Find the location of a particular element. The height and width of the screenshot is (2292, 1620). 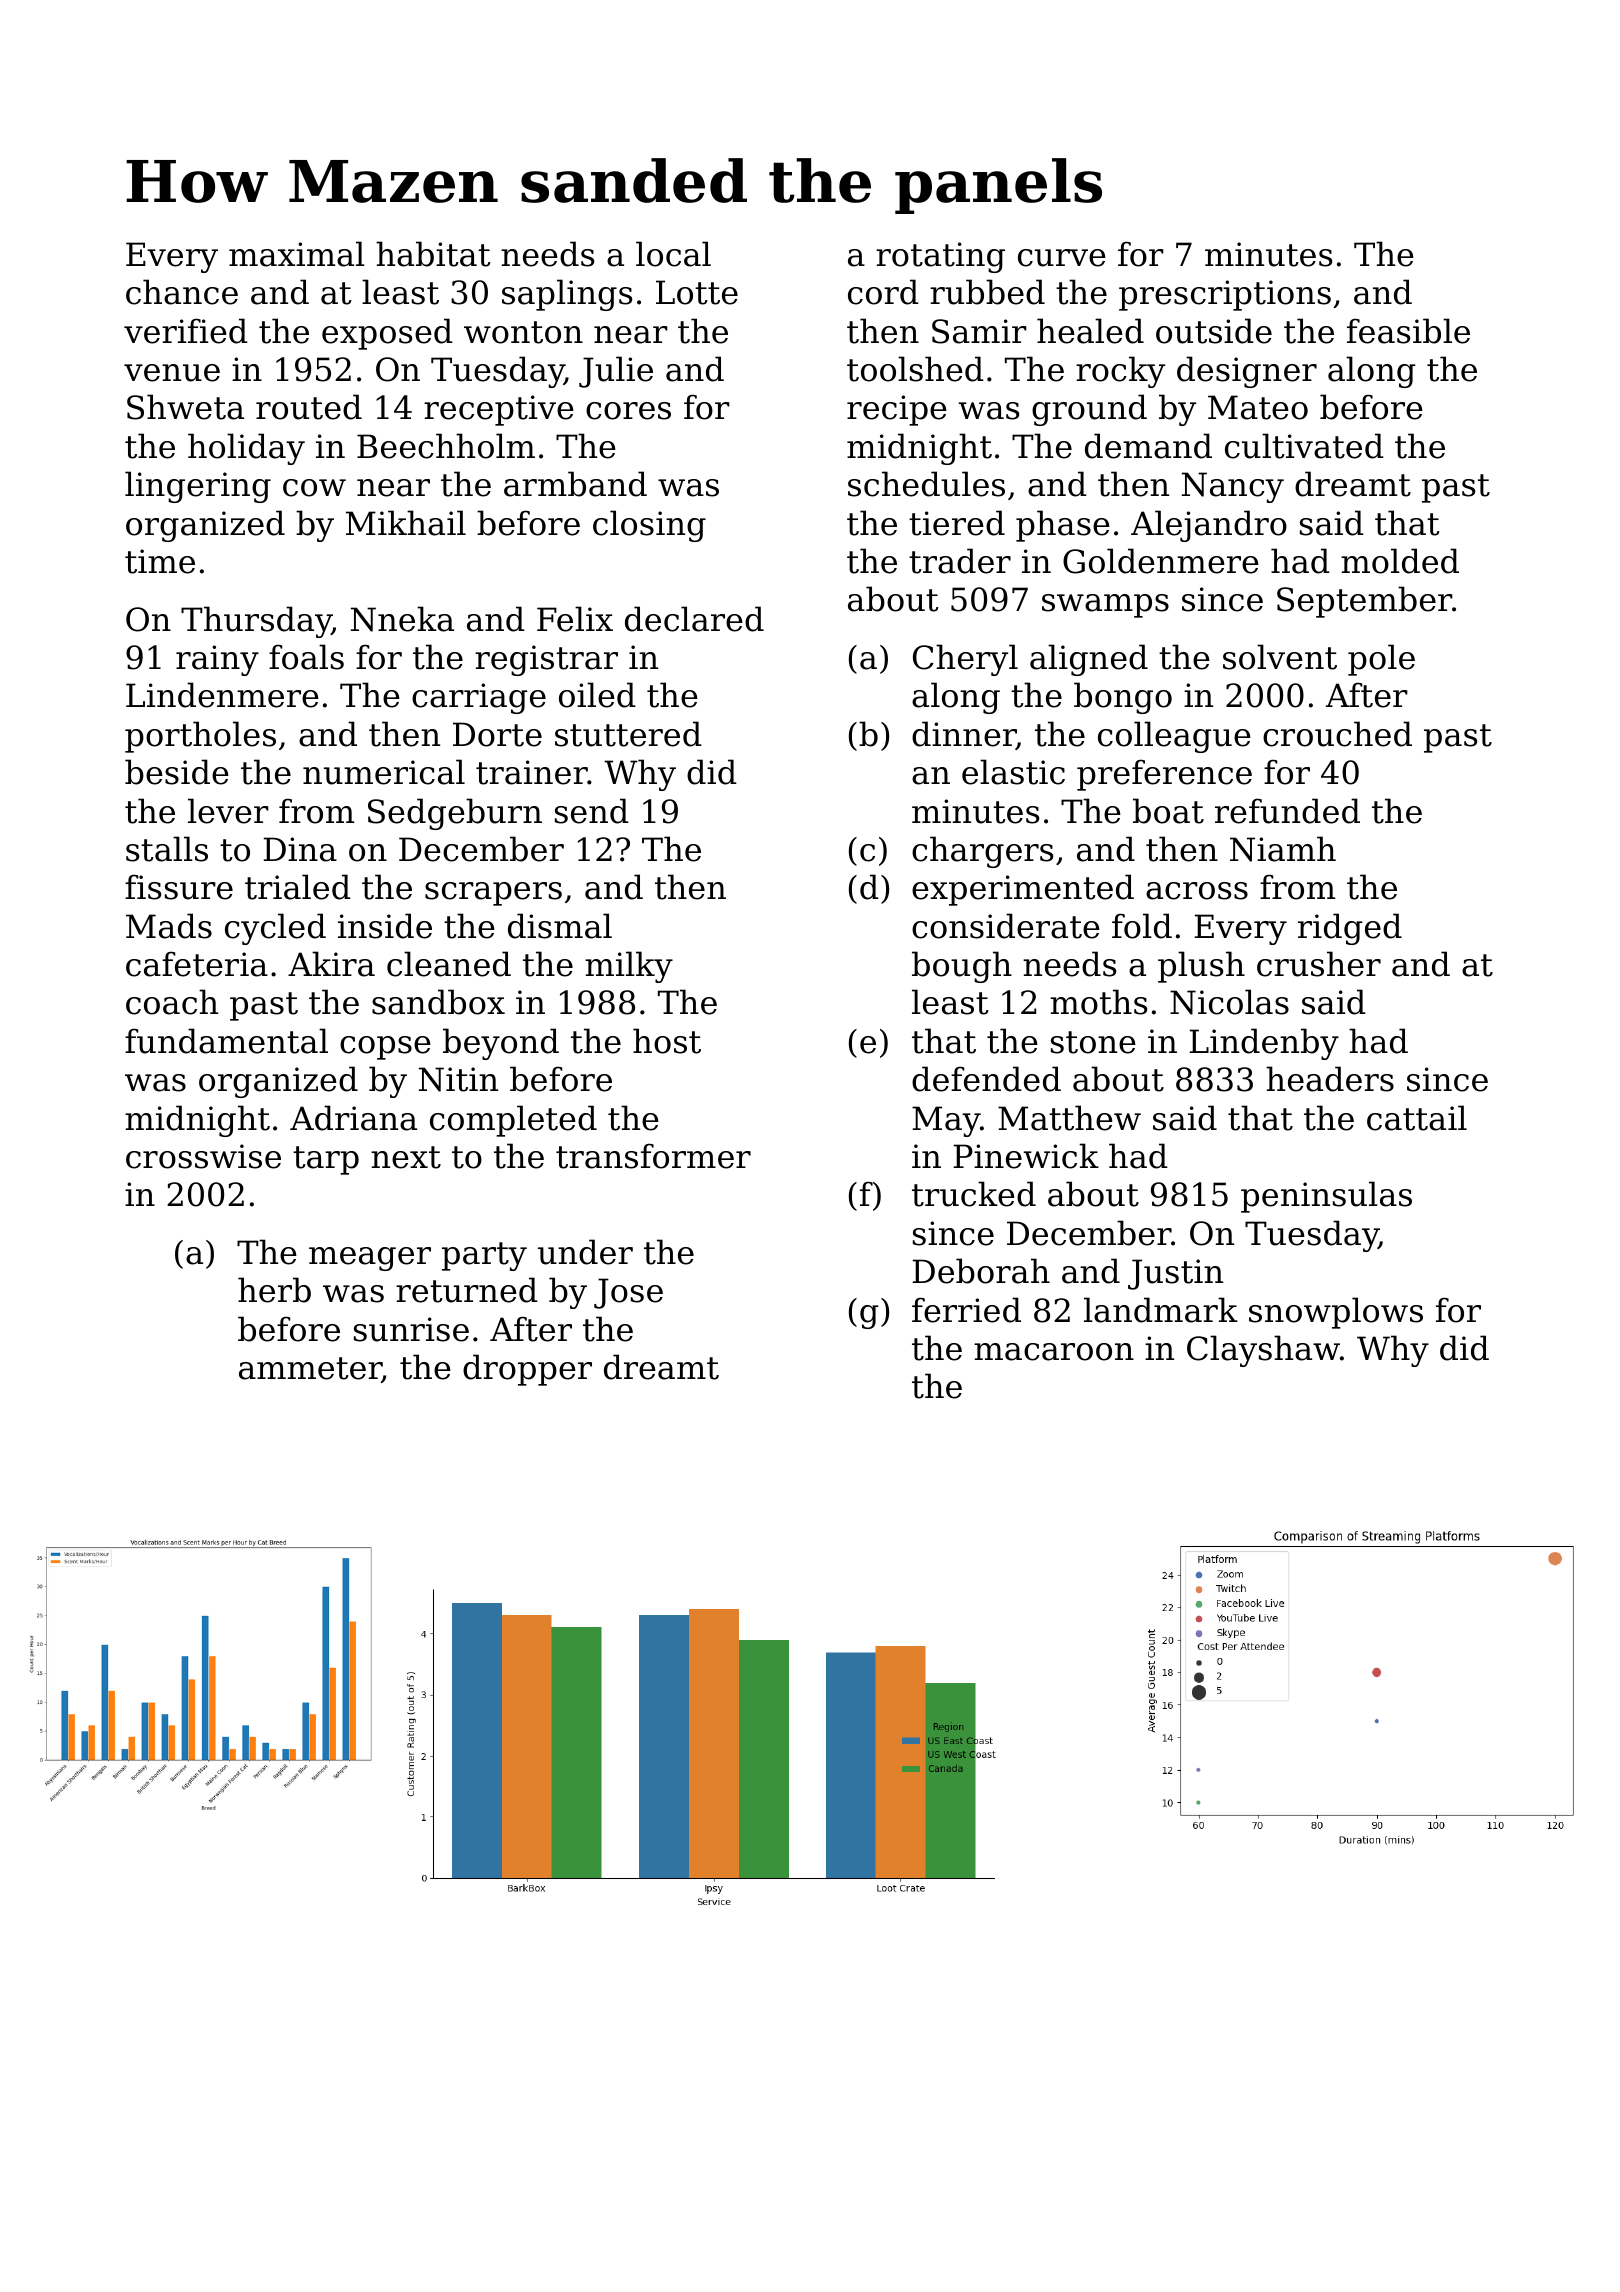

rotating is located at coordinates (940, 257).
